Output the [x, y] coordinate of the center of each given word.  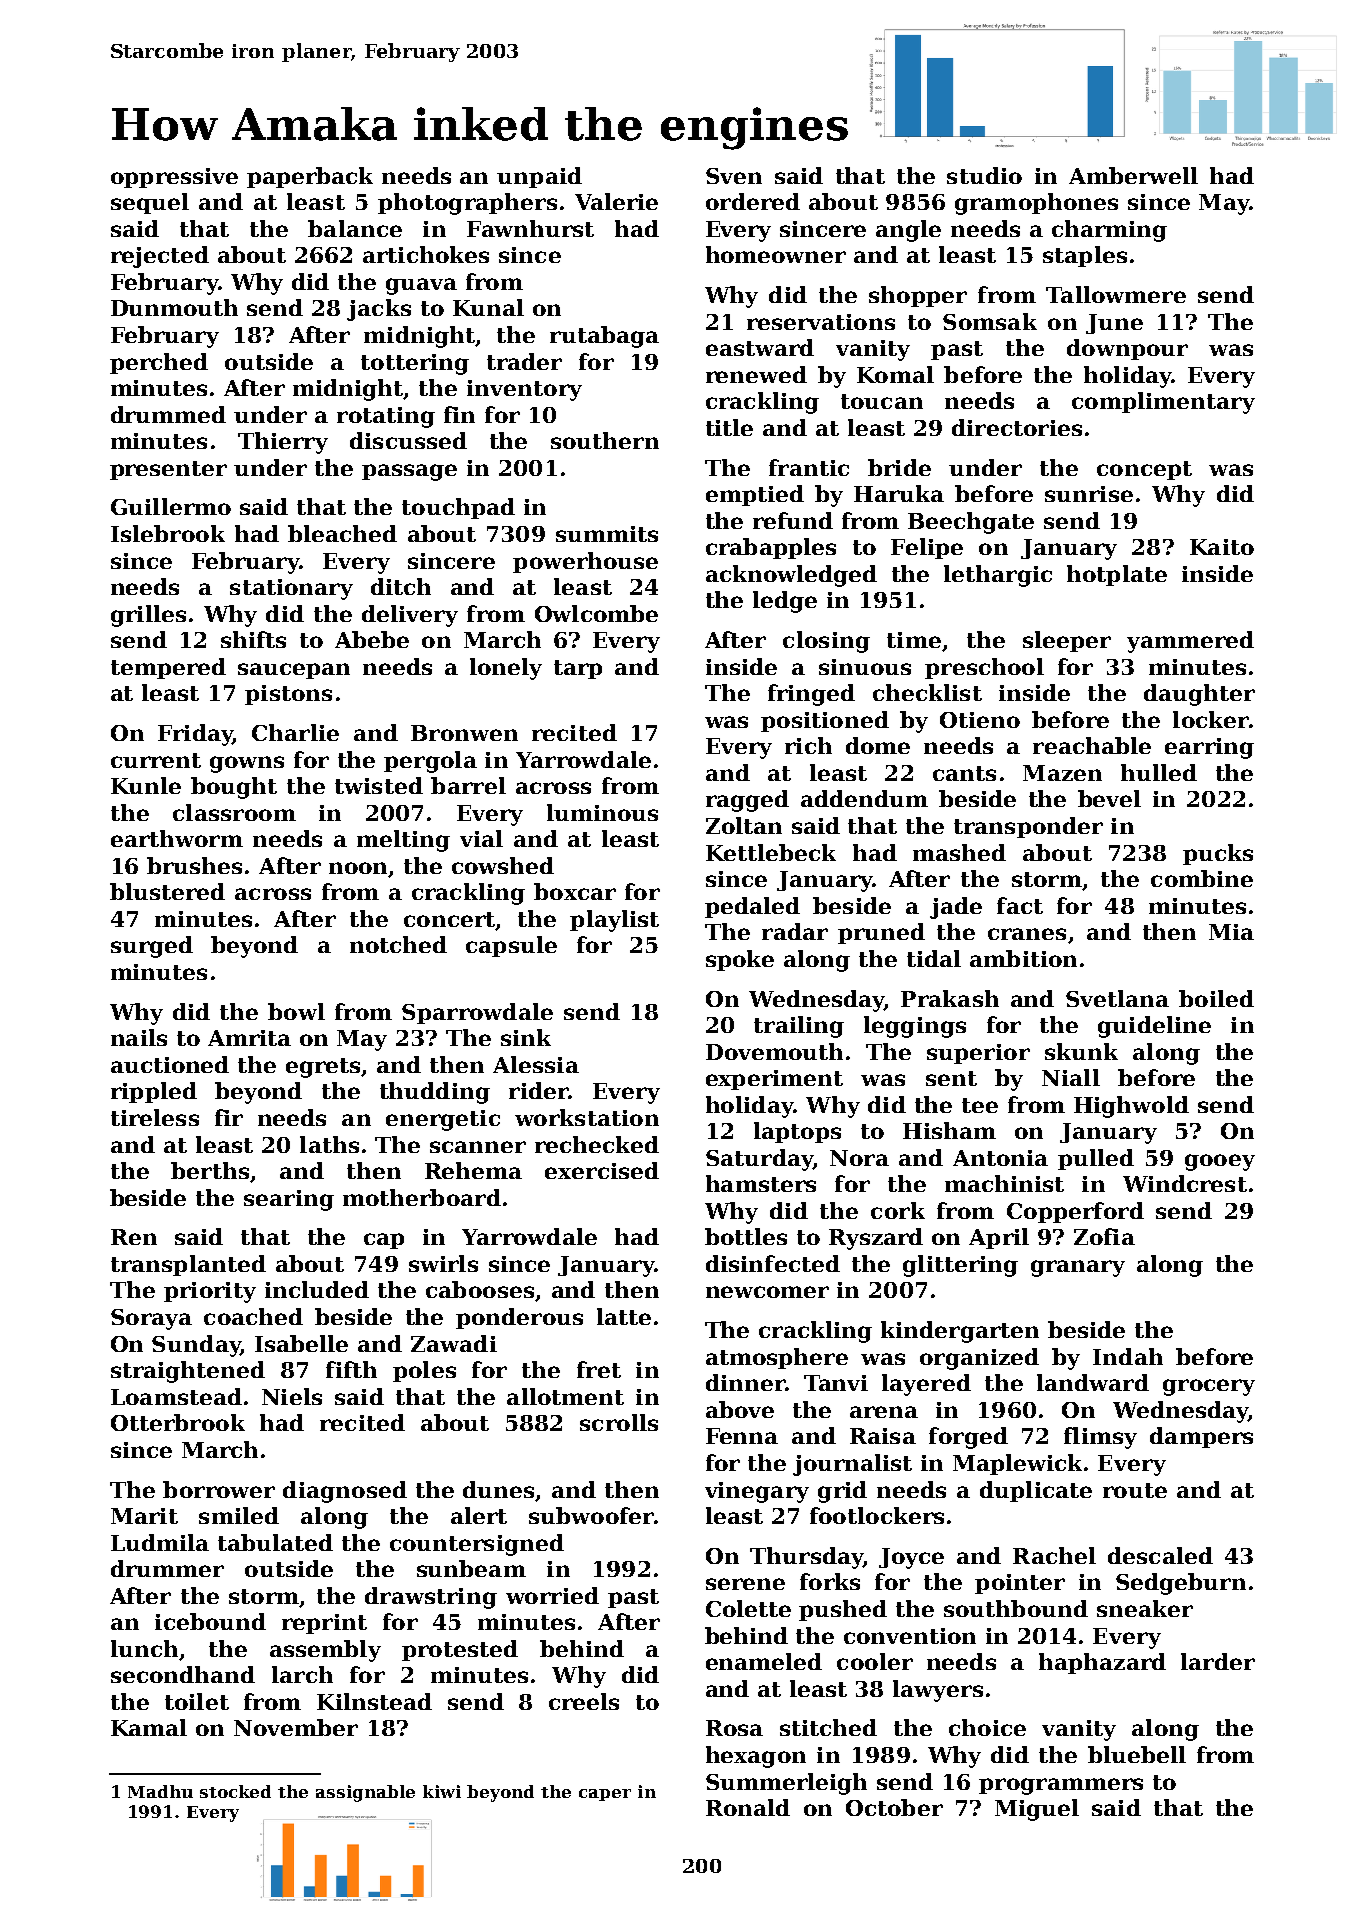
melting [403, 841]
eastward [760, 347]
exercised [602, 1170]
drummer [167, 1568]
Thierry [283, 443]
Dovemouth [774, 1051]
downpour [1127, 349]
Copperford [1075, 1212]
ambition [1023, 958]
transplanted [188, 1265]
